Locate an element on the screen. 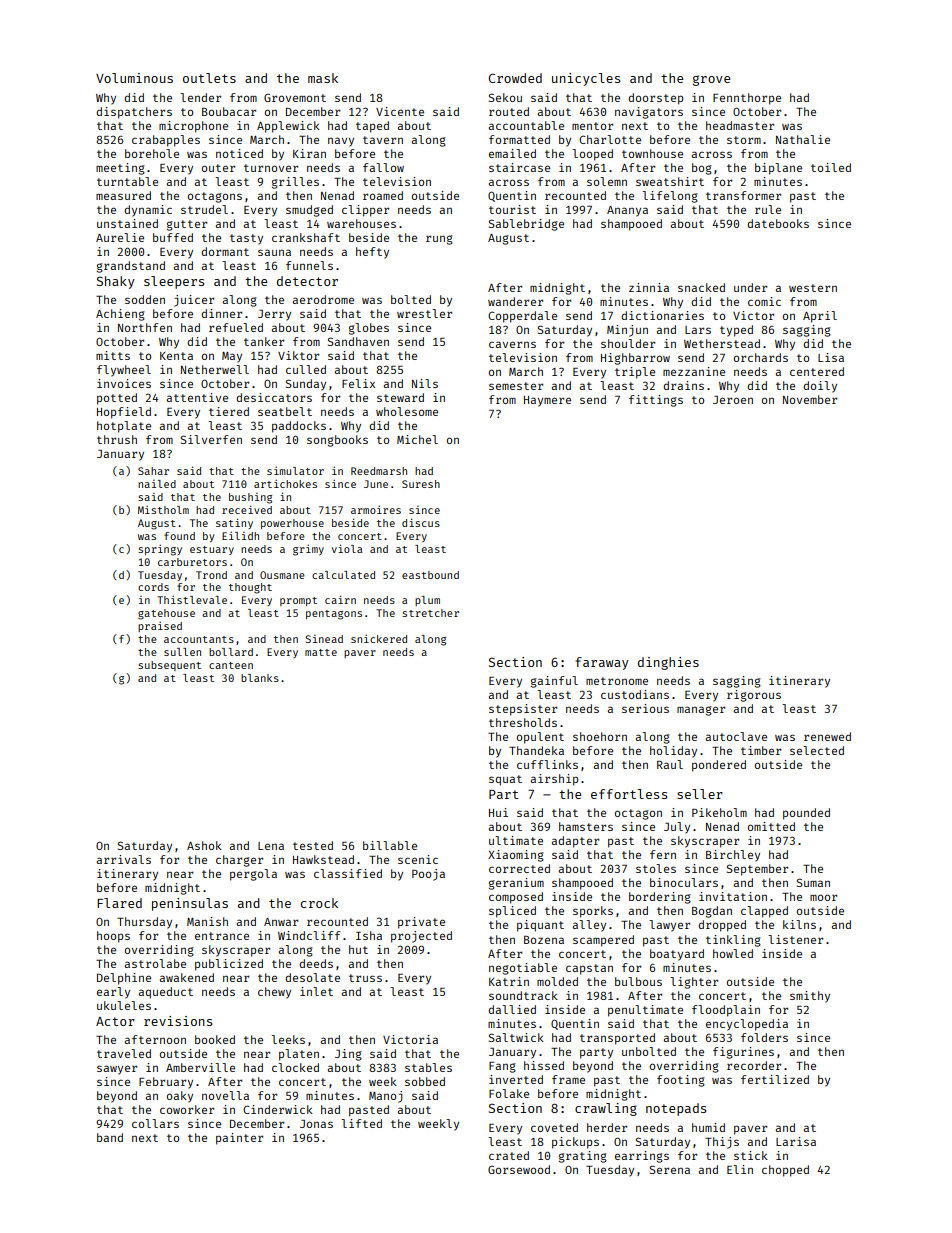  pounded is located at coordinates (806, 814).
